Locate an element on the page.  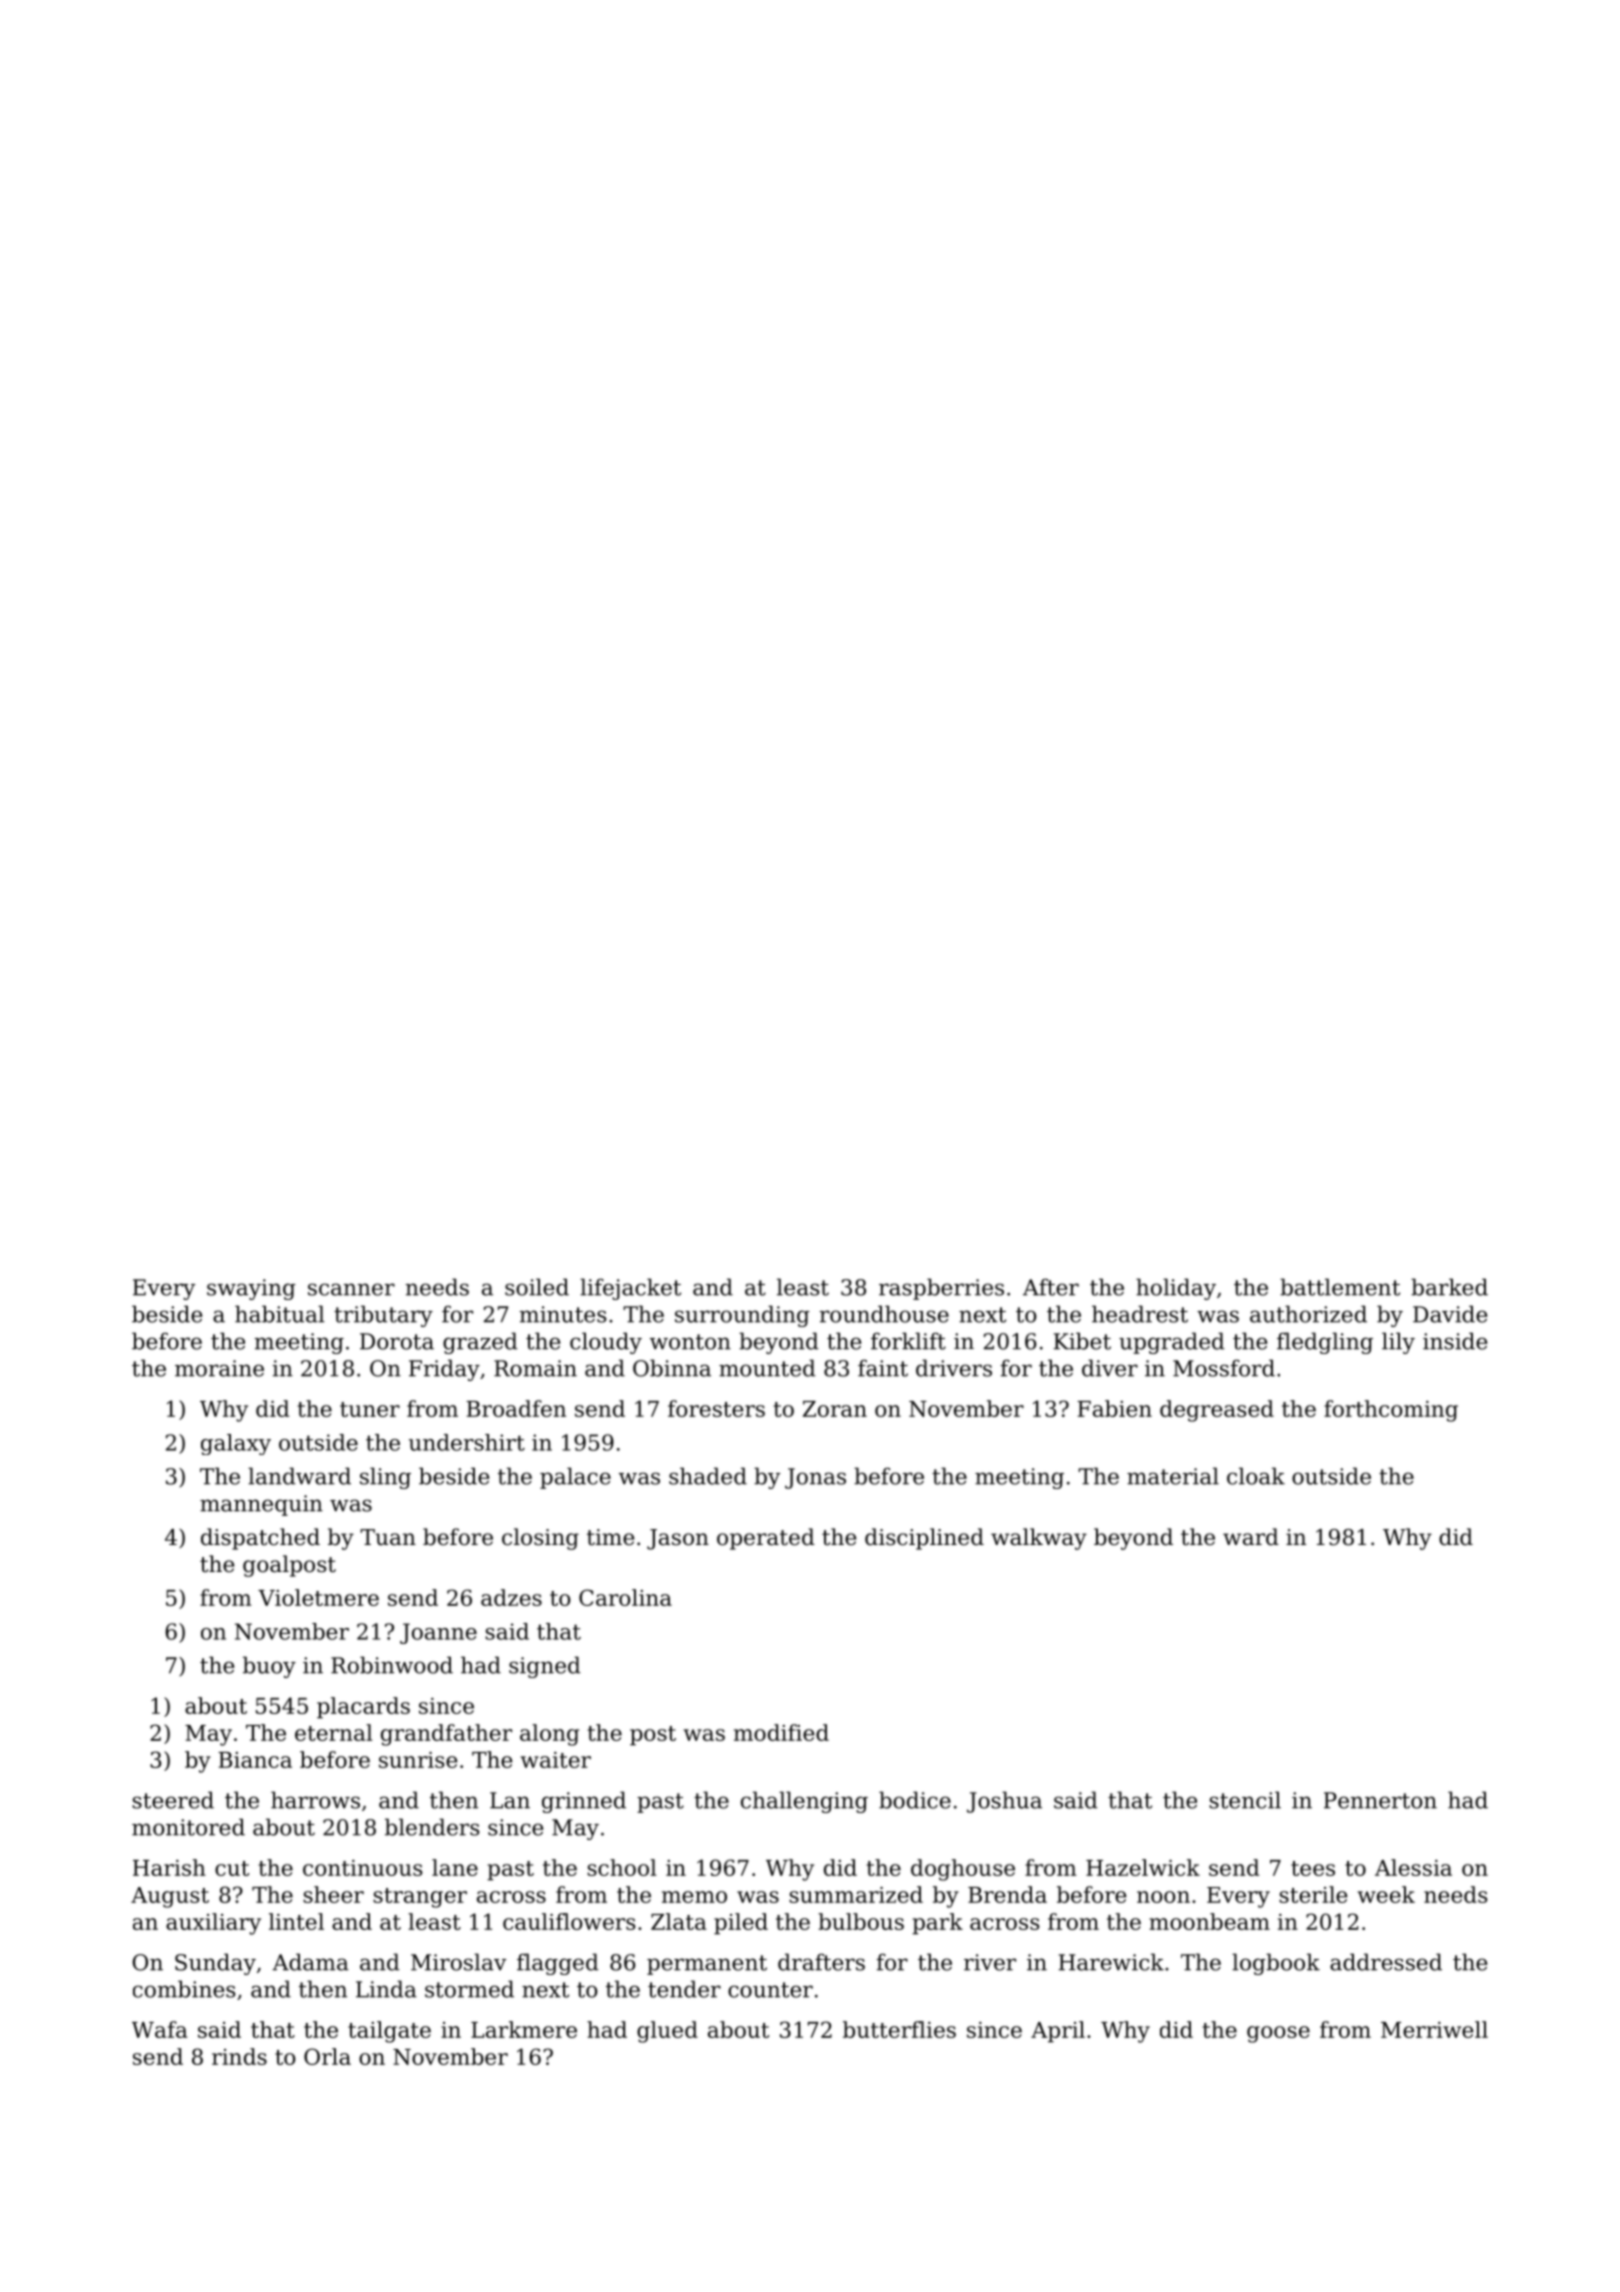
moraine is located at coordinates (219, 1368).
